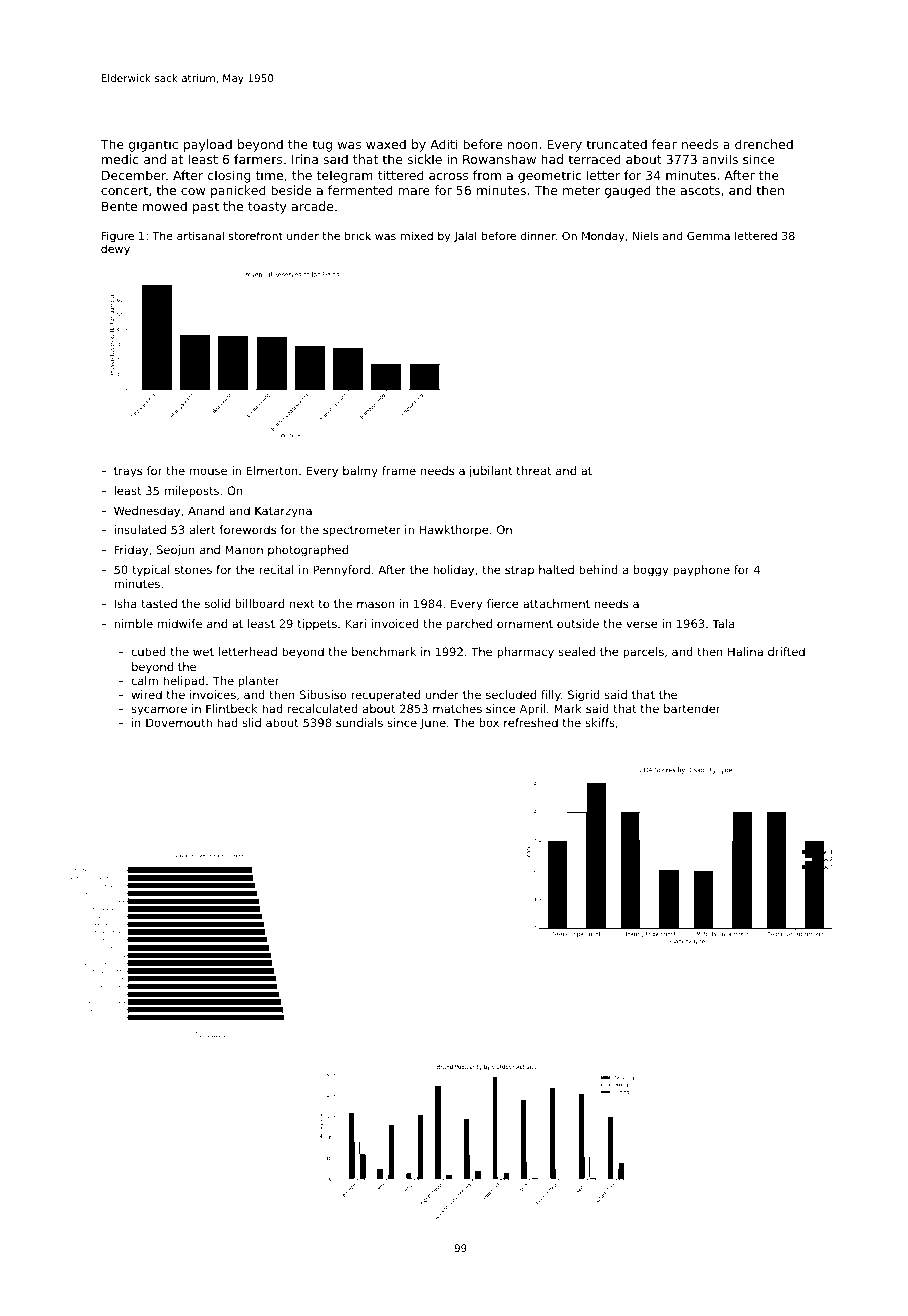 The width and height of the screenshot is (908, 1316). Describe the element at coordinates (140, 529) in the screenshot. I see `insulated` at that location.
